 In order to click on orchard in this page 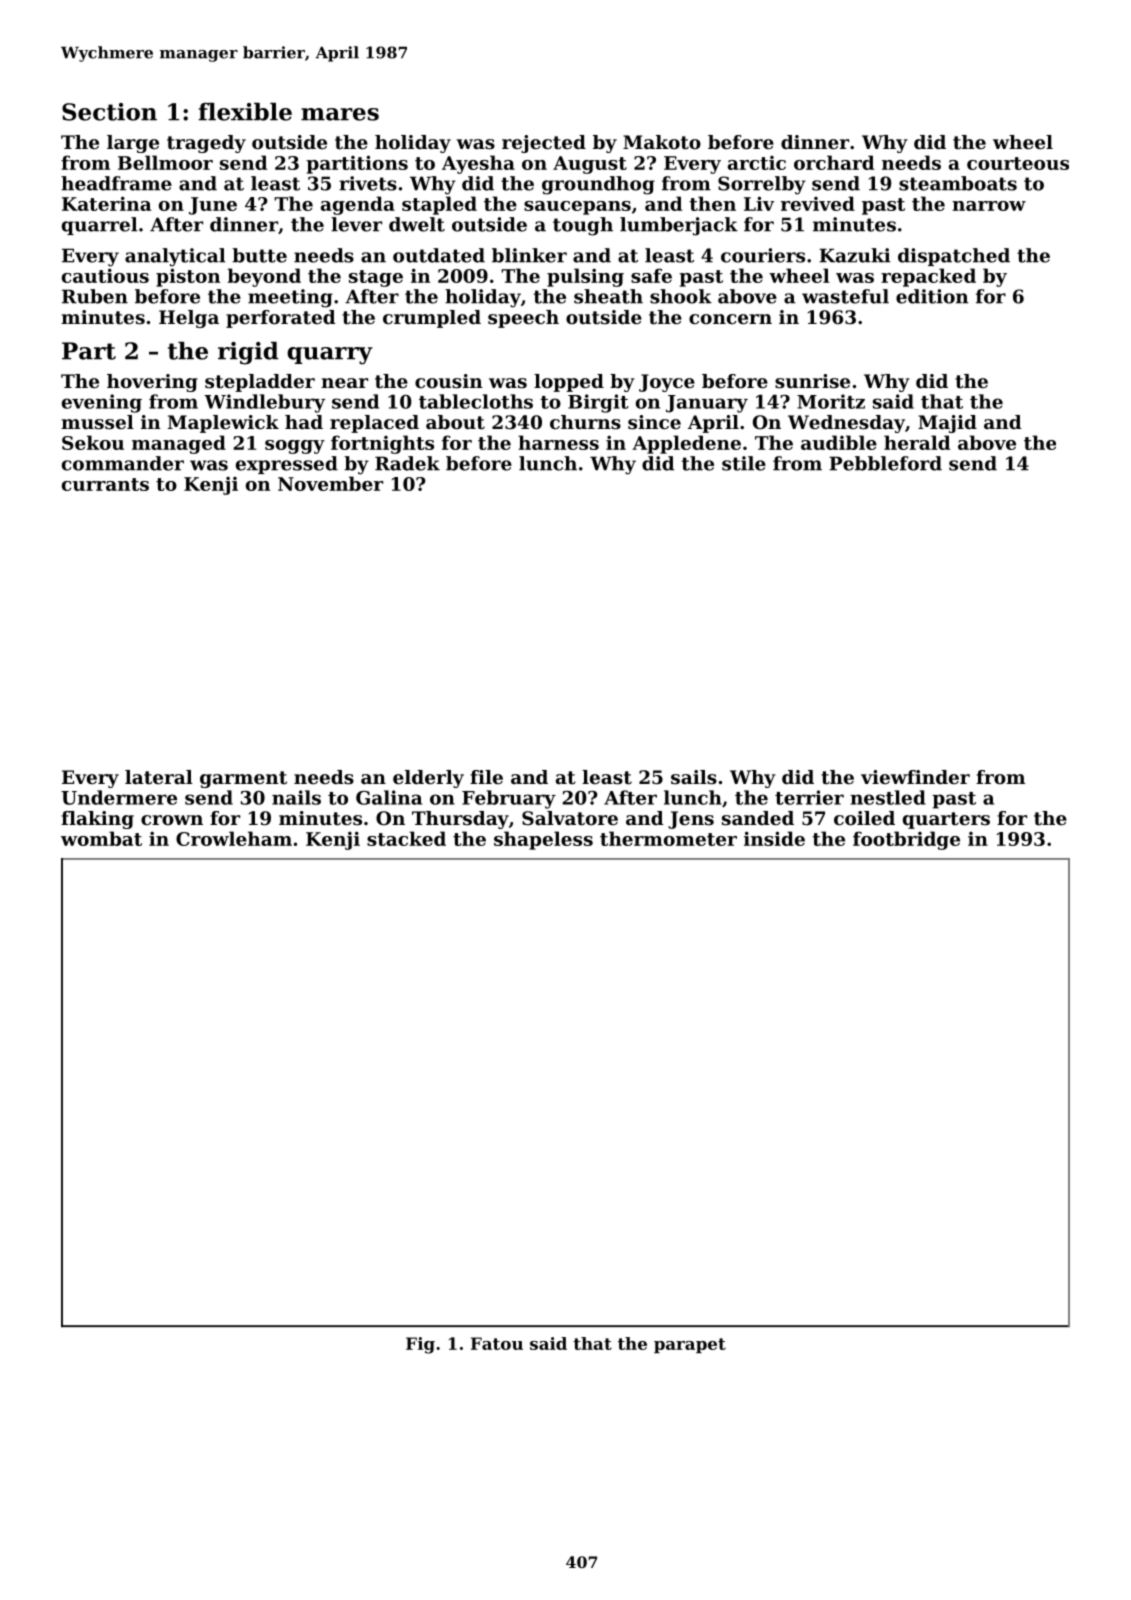, I will do `click(834, 162)`.
